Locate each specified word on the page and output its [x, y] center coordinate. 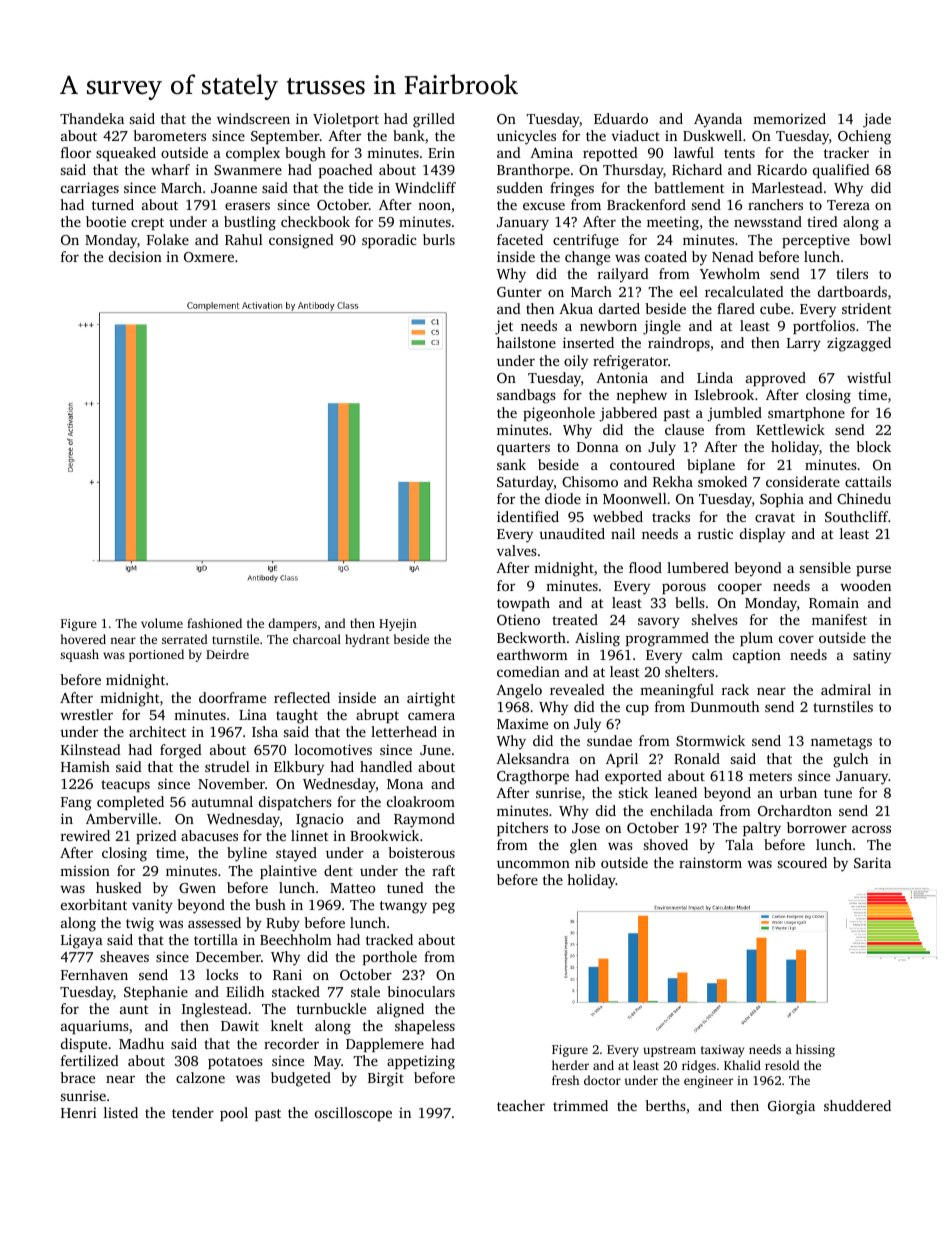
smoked [722, 481]
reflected [302, 697]
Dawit [240, 1025]
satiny [872, 656]
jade [877, 120]
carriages [90, 189]
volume [162, 623]
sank [511, 464]
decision [135, 256]
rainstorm [710, 862]
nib [585, 862]
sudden [520, 187]
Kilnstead [91, 749]
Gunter [519, 292]
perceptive [816, 241]
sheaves [124, 956]
